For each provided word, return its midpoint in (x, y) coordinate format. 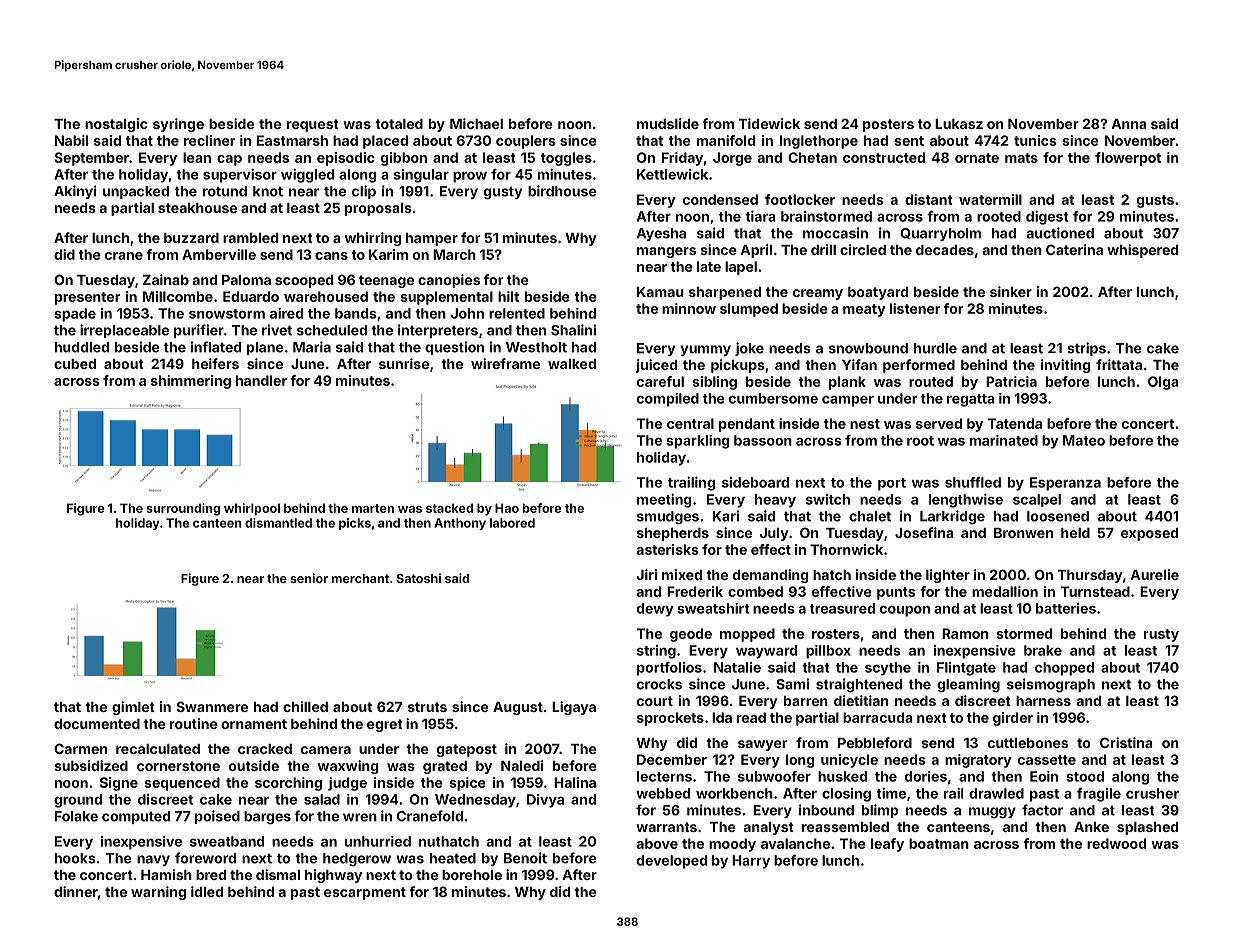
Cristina (1126, 742)
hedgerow (357, 859)
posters (888, 125)
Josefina (924, 532)
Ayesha (661, 234)
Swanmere (212, 706)
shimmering (191, 382)
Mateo (1084, 440)
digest (1047, 218)
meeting (664, 501)
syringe (178, 125)
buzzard (191, 238)
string (656, 652)
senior (309, 578)
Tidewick (769, 123)
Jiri (647, 574)
